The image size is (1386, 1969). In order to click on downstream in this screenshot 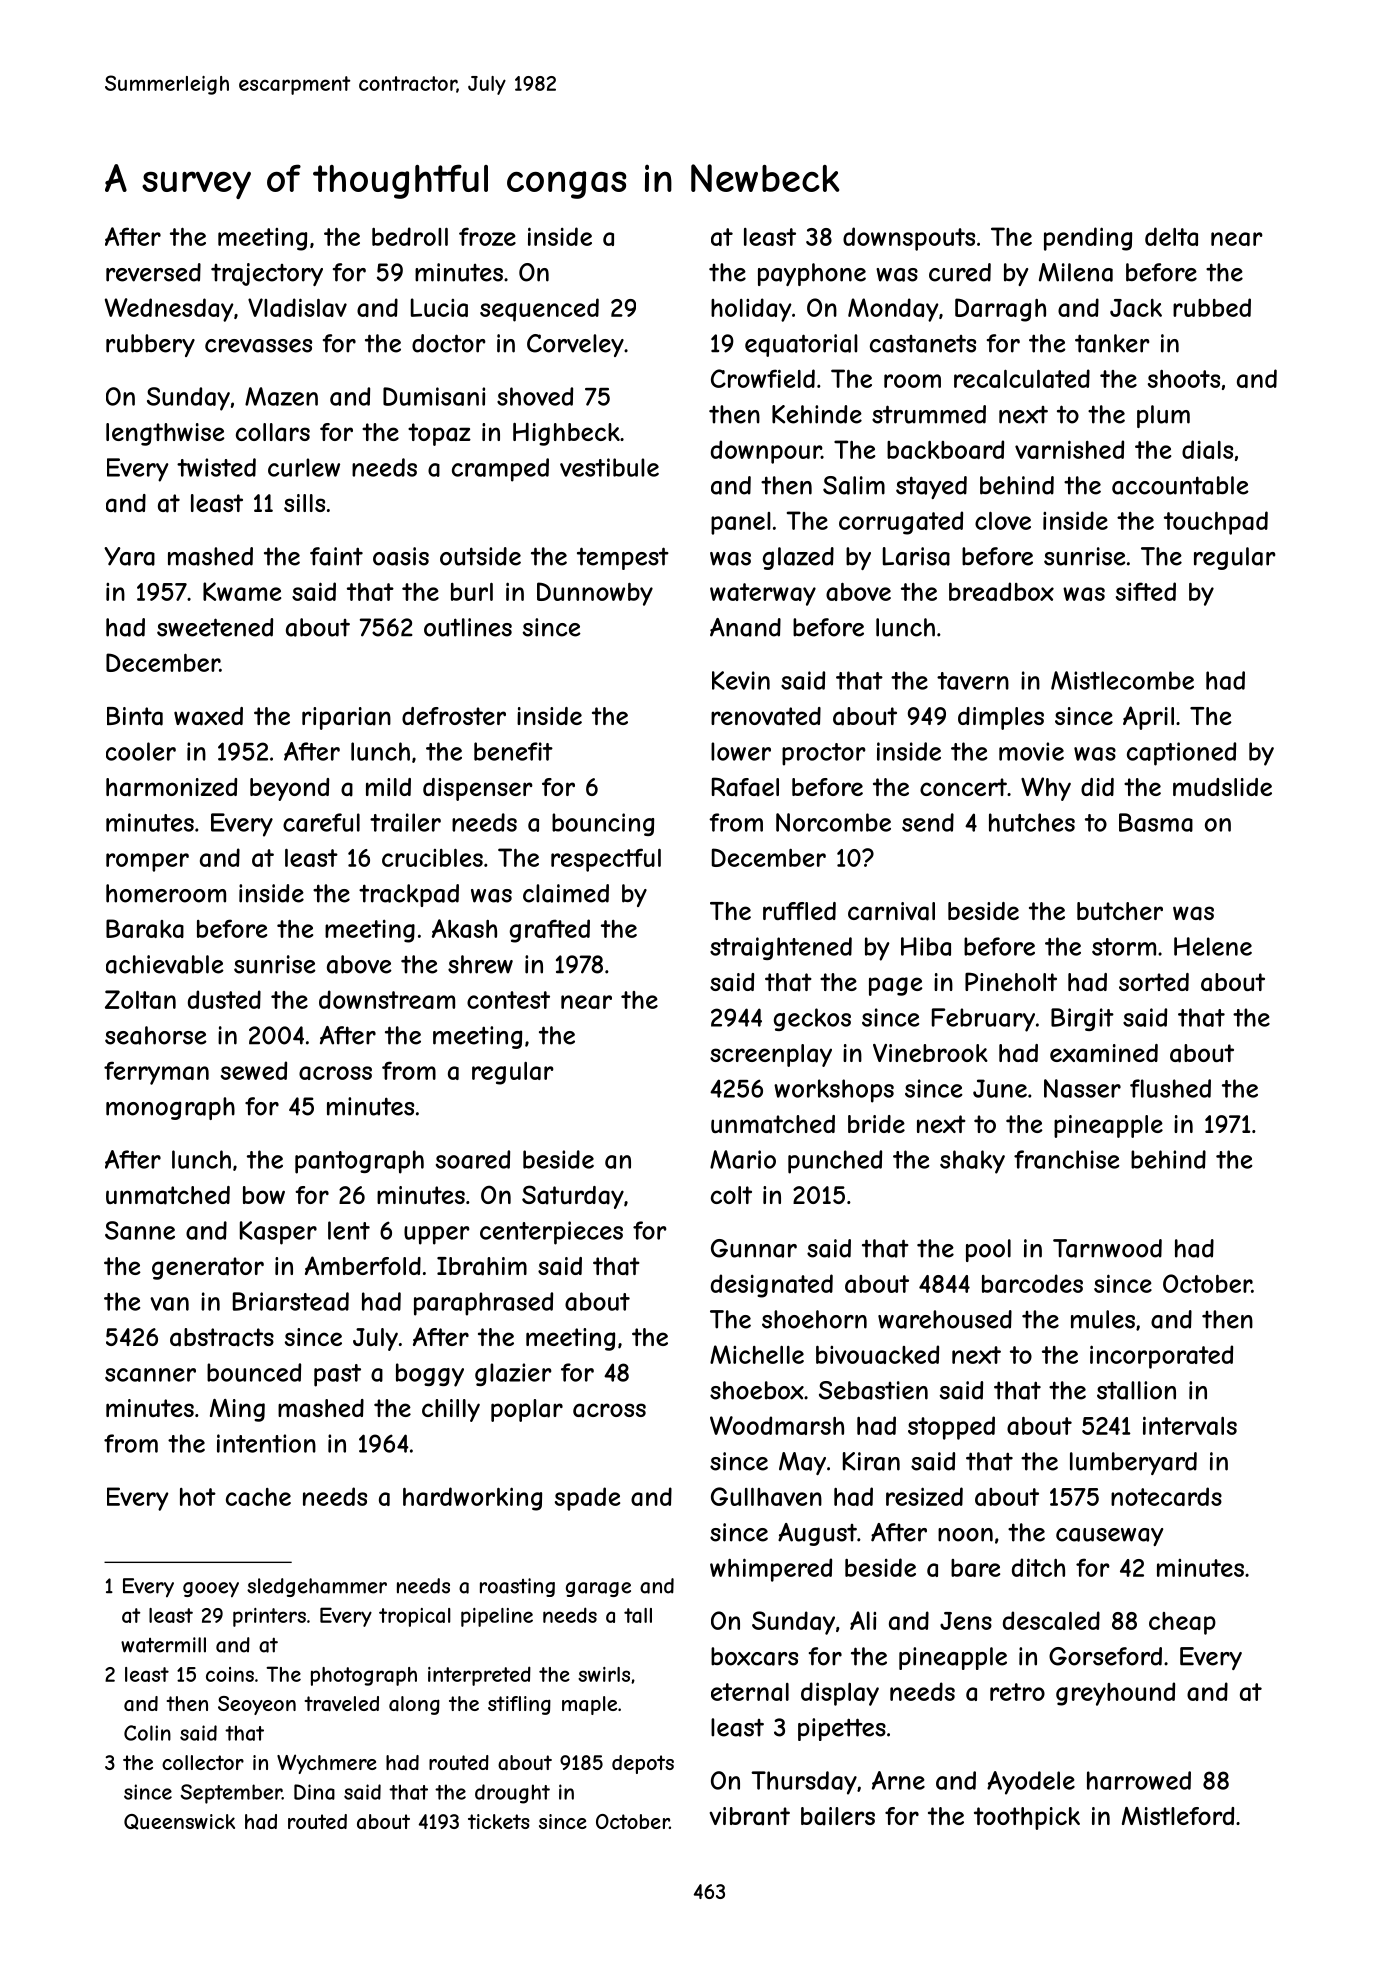, I will do `click(387, 999)`.
